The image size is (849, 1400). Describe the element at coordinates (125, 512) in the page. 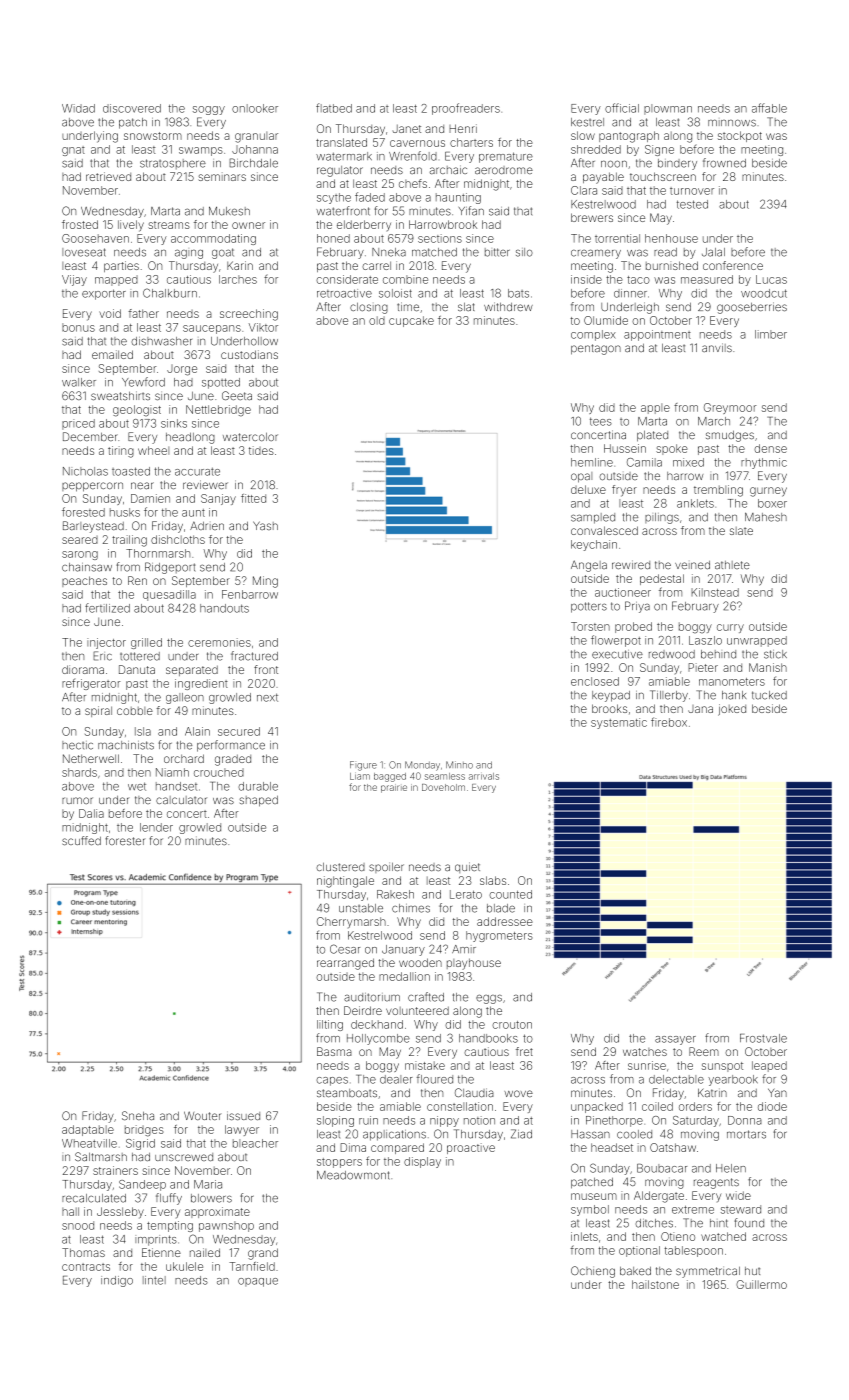

I see `husks` at that location.
